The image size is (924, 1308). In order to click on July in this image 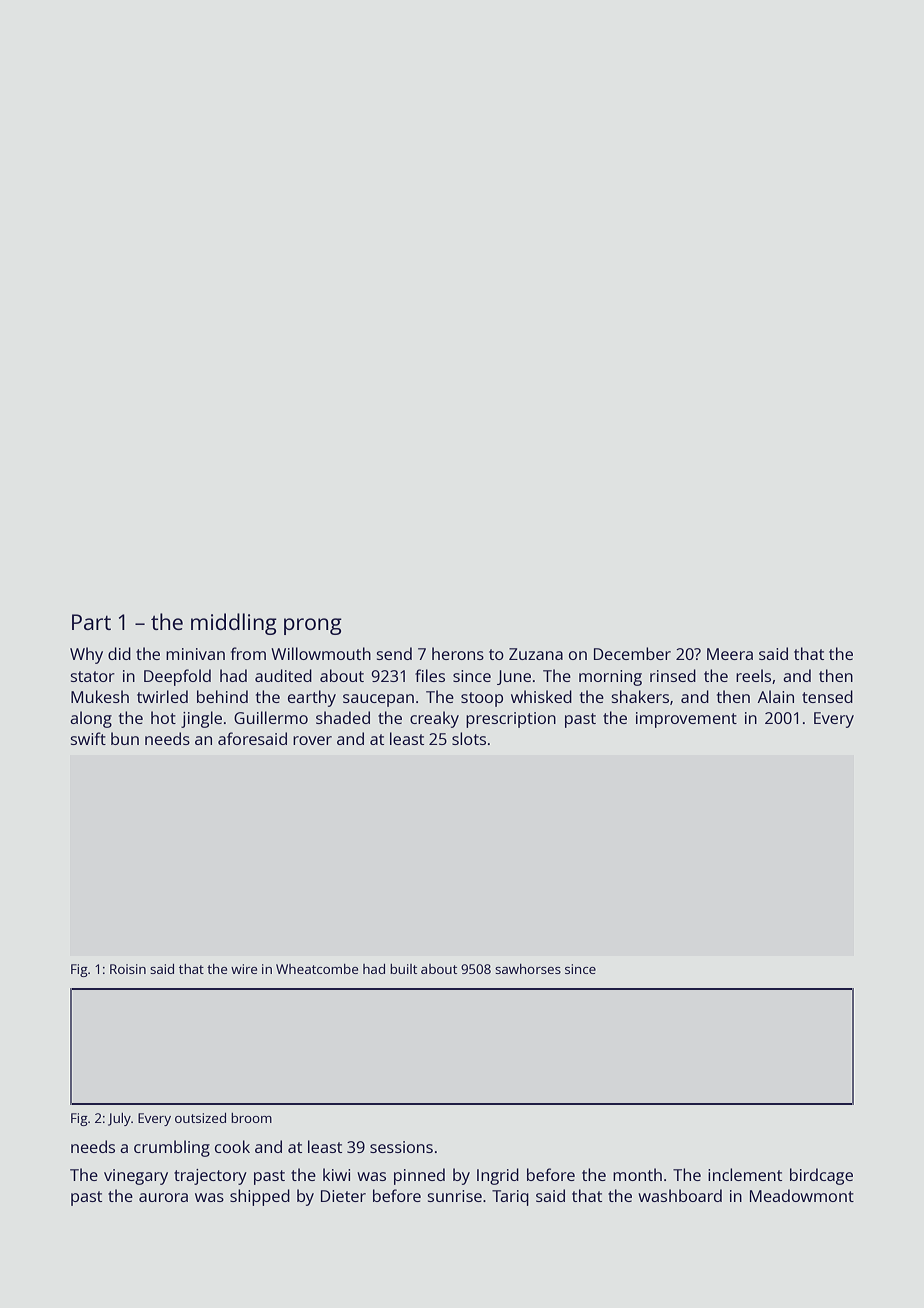, I will do `click(119, 1119)`.
